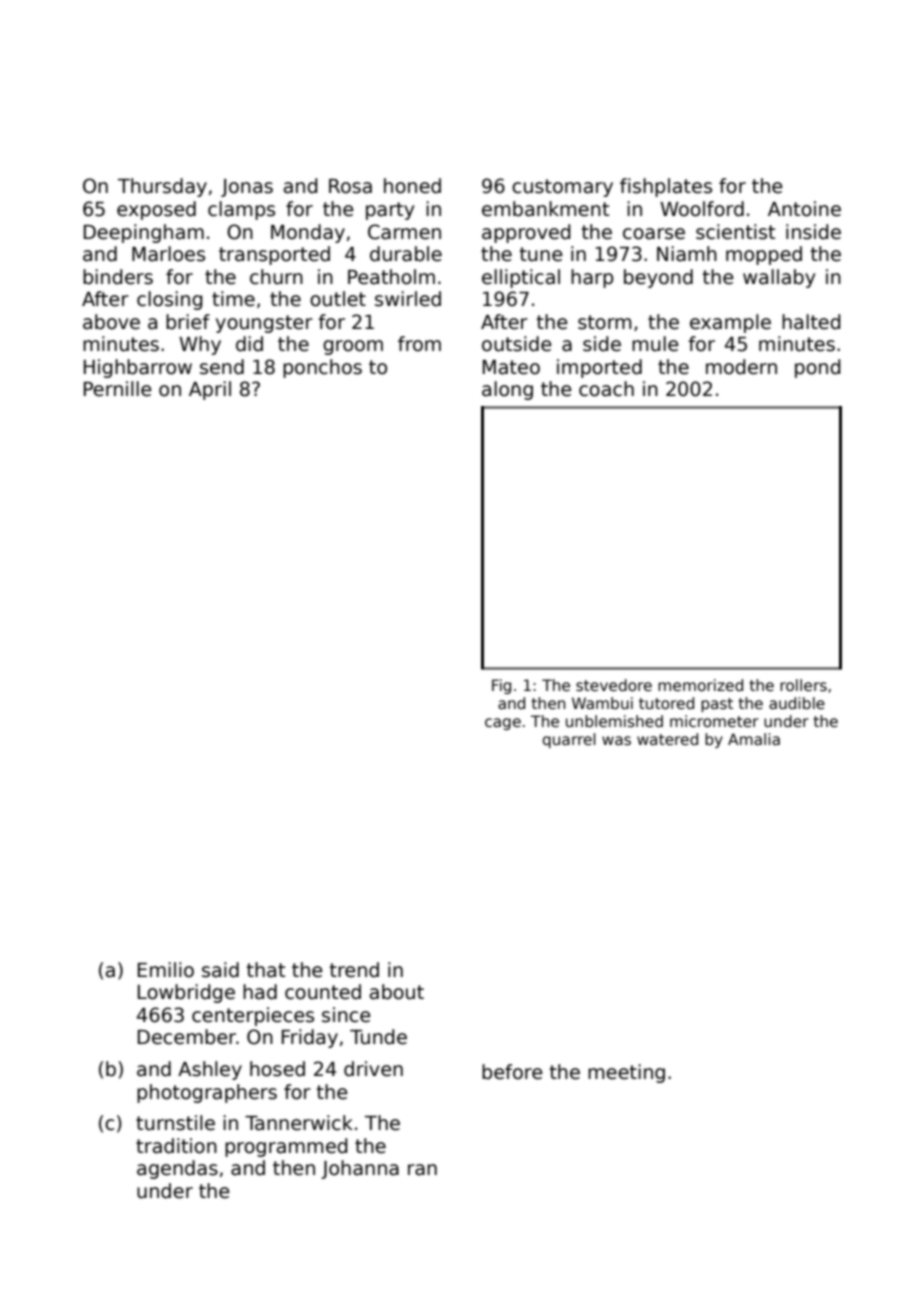 The width and height of the screenshot is (924, 1311). Describe the element at coordinates (616, 740) in the screenshot. I see `was` at that location.
